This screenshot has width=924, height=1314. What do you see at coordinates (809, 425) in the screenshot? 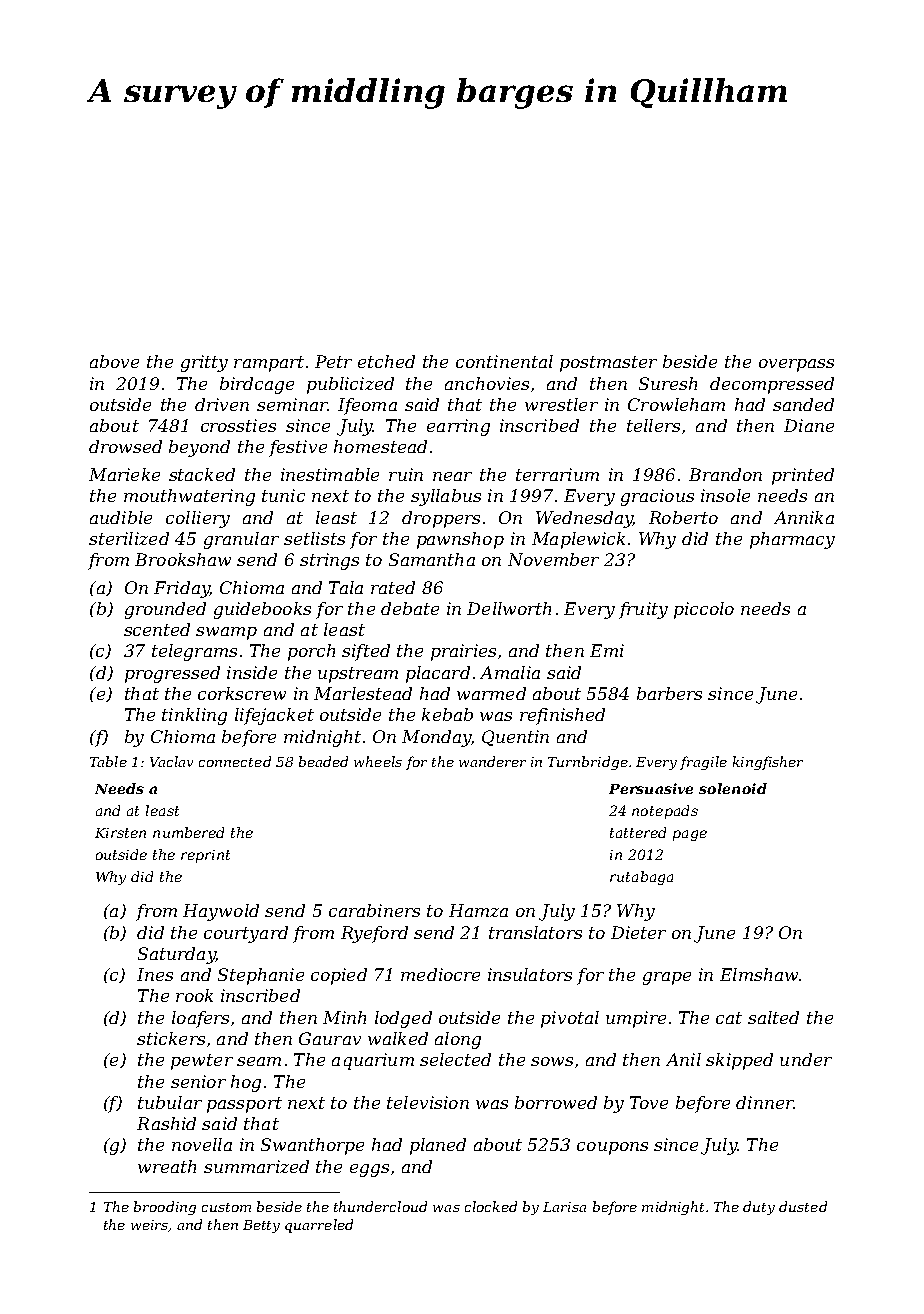
I see `Diane` at bounding box center [809, 425].
